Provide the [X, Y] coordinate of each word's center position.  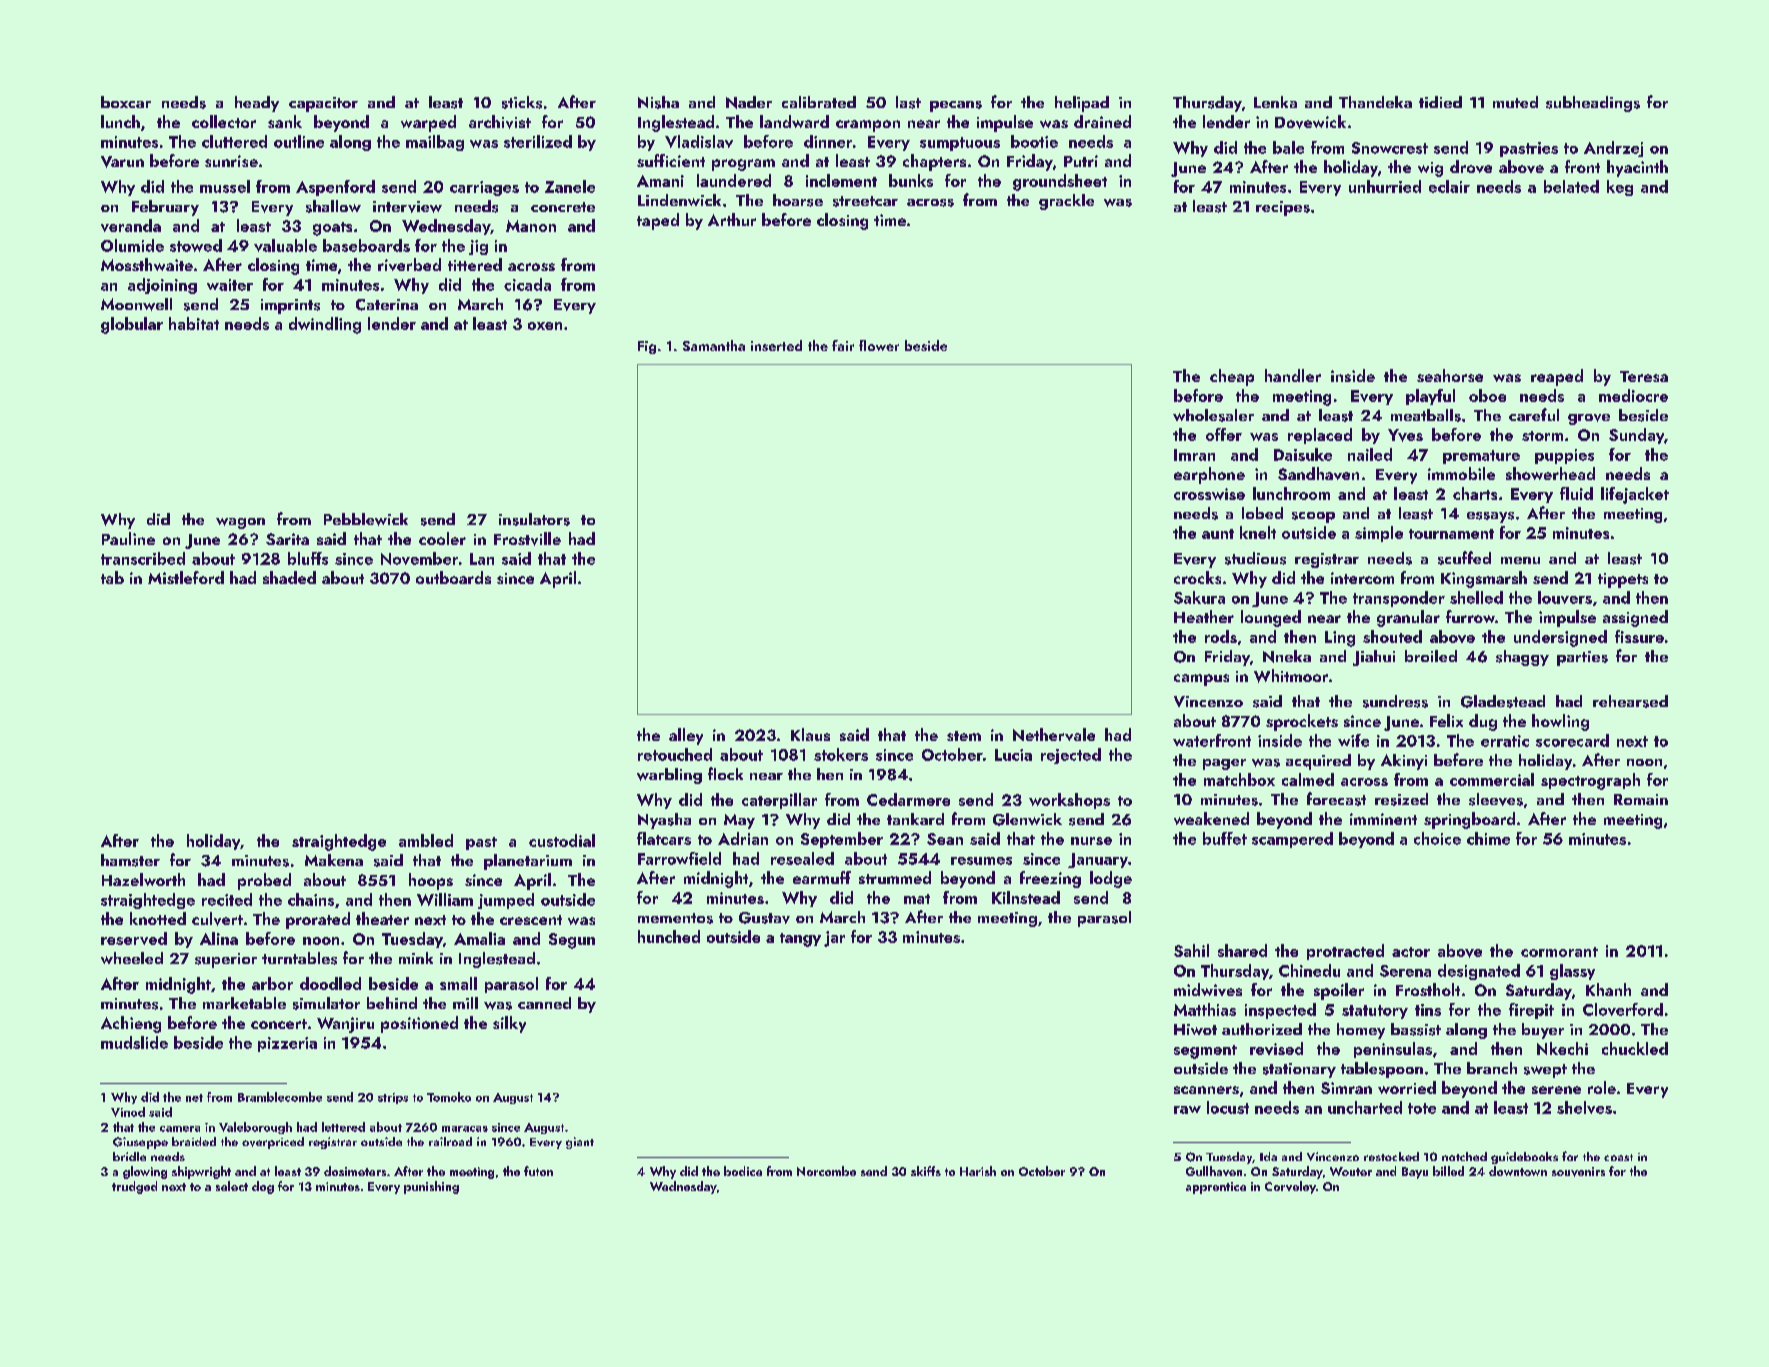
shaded [289, 577]
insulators [534, 519]
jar [834, 939]
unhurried [1385, 186]
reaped [1557, 377]
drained [1102, 121]
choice [1437, 838]
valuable [285, 245]
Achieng [131, 1024]
